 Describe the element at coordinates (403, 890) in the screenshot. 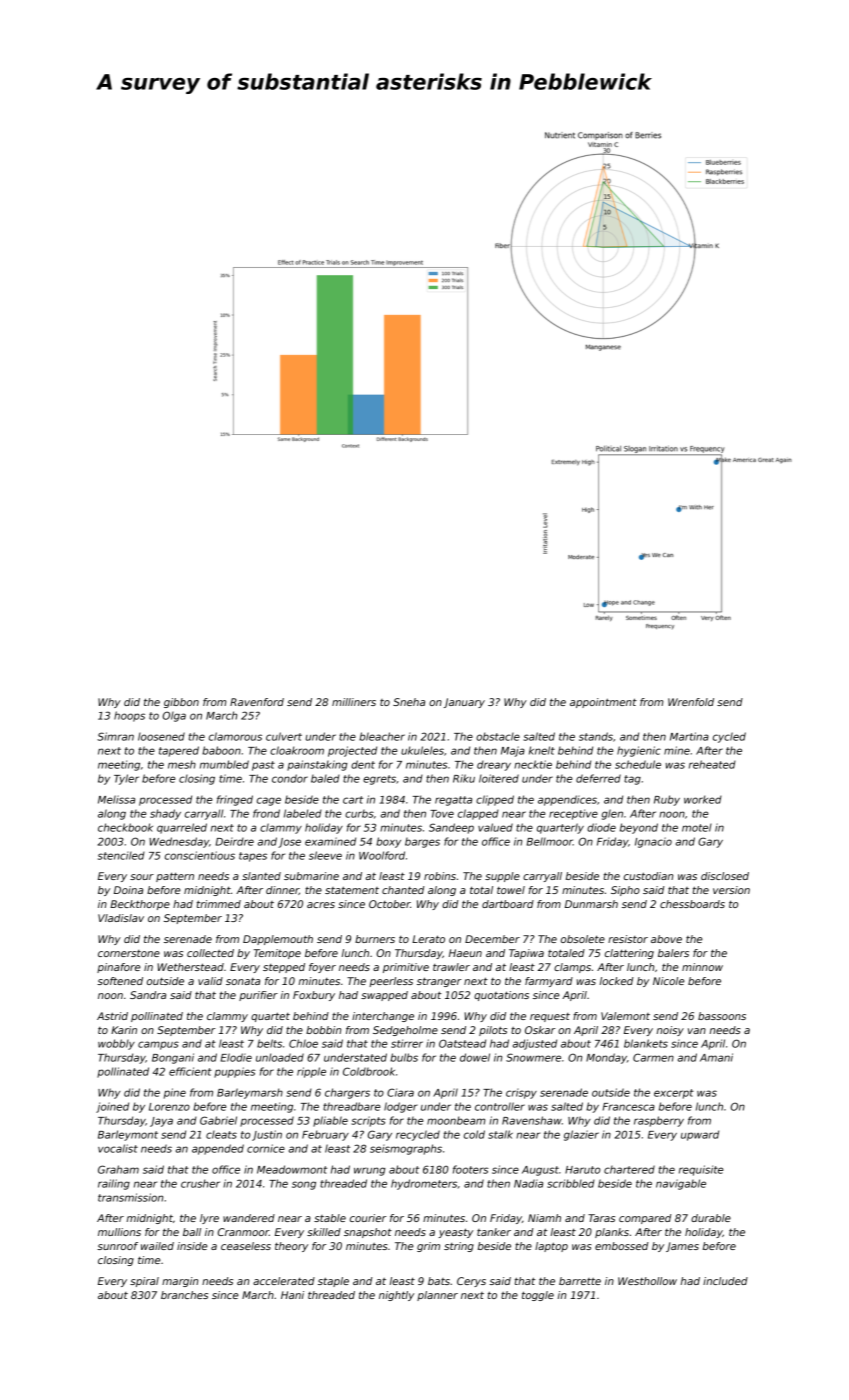

I see `chanted` at that location.
